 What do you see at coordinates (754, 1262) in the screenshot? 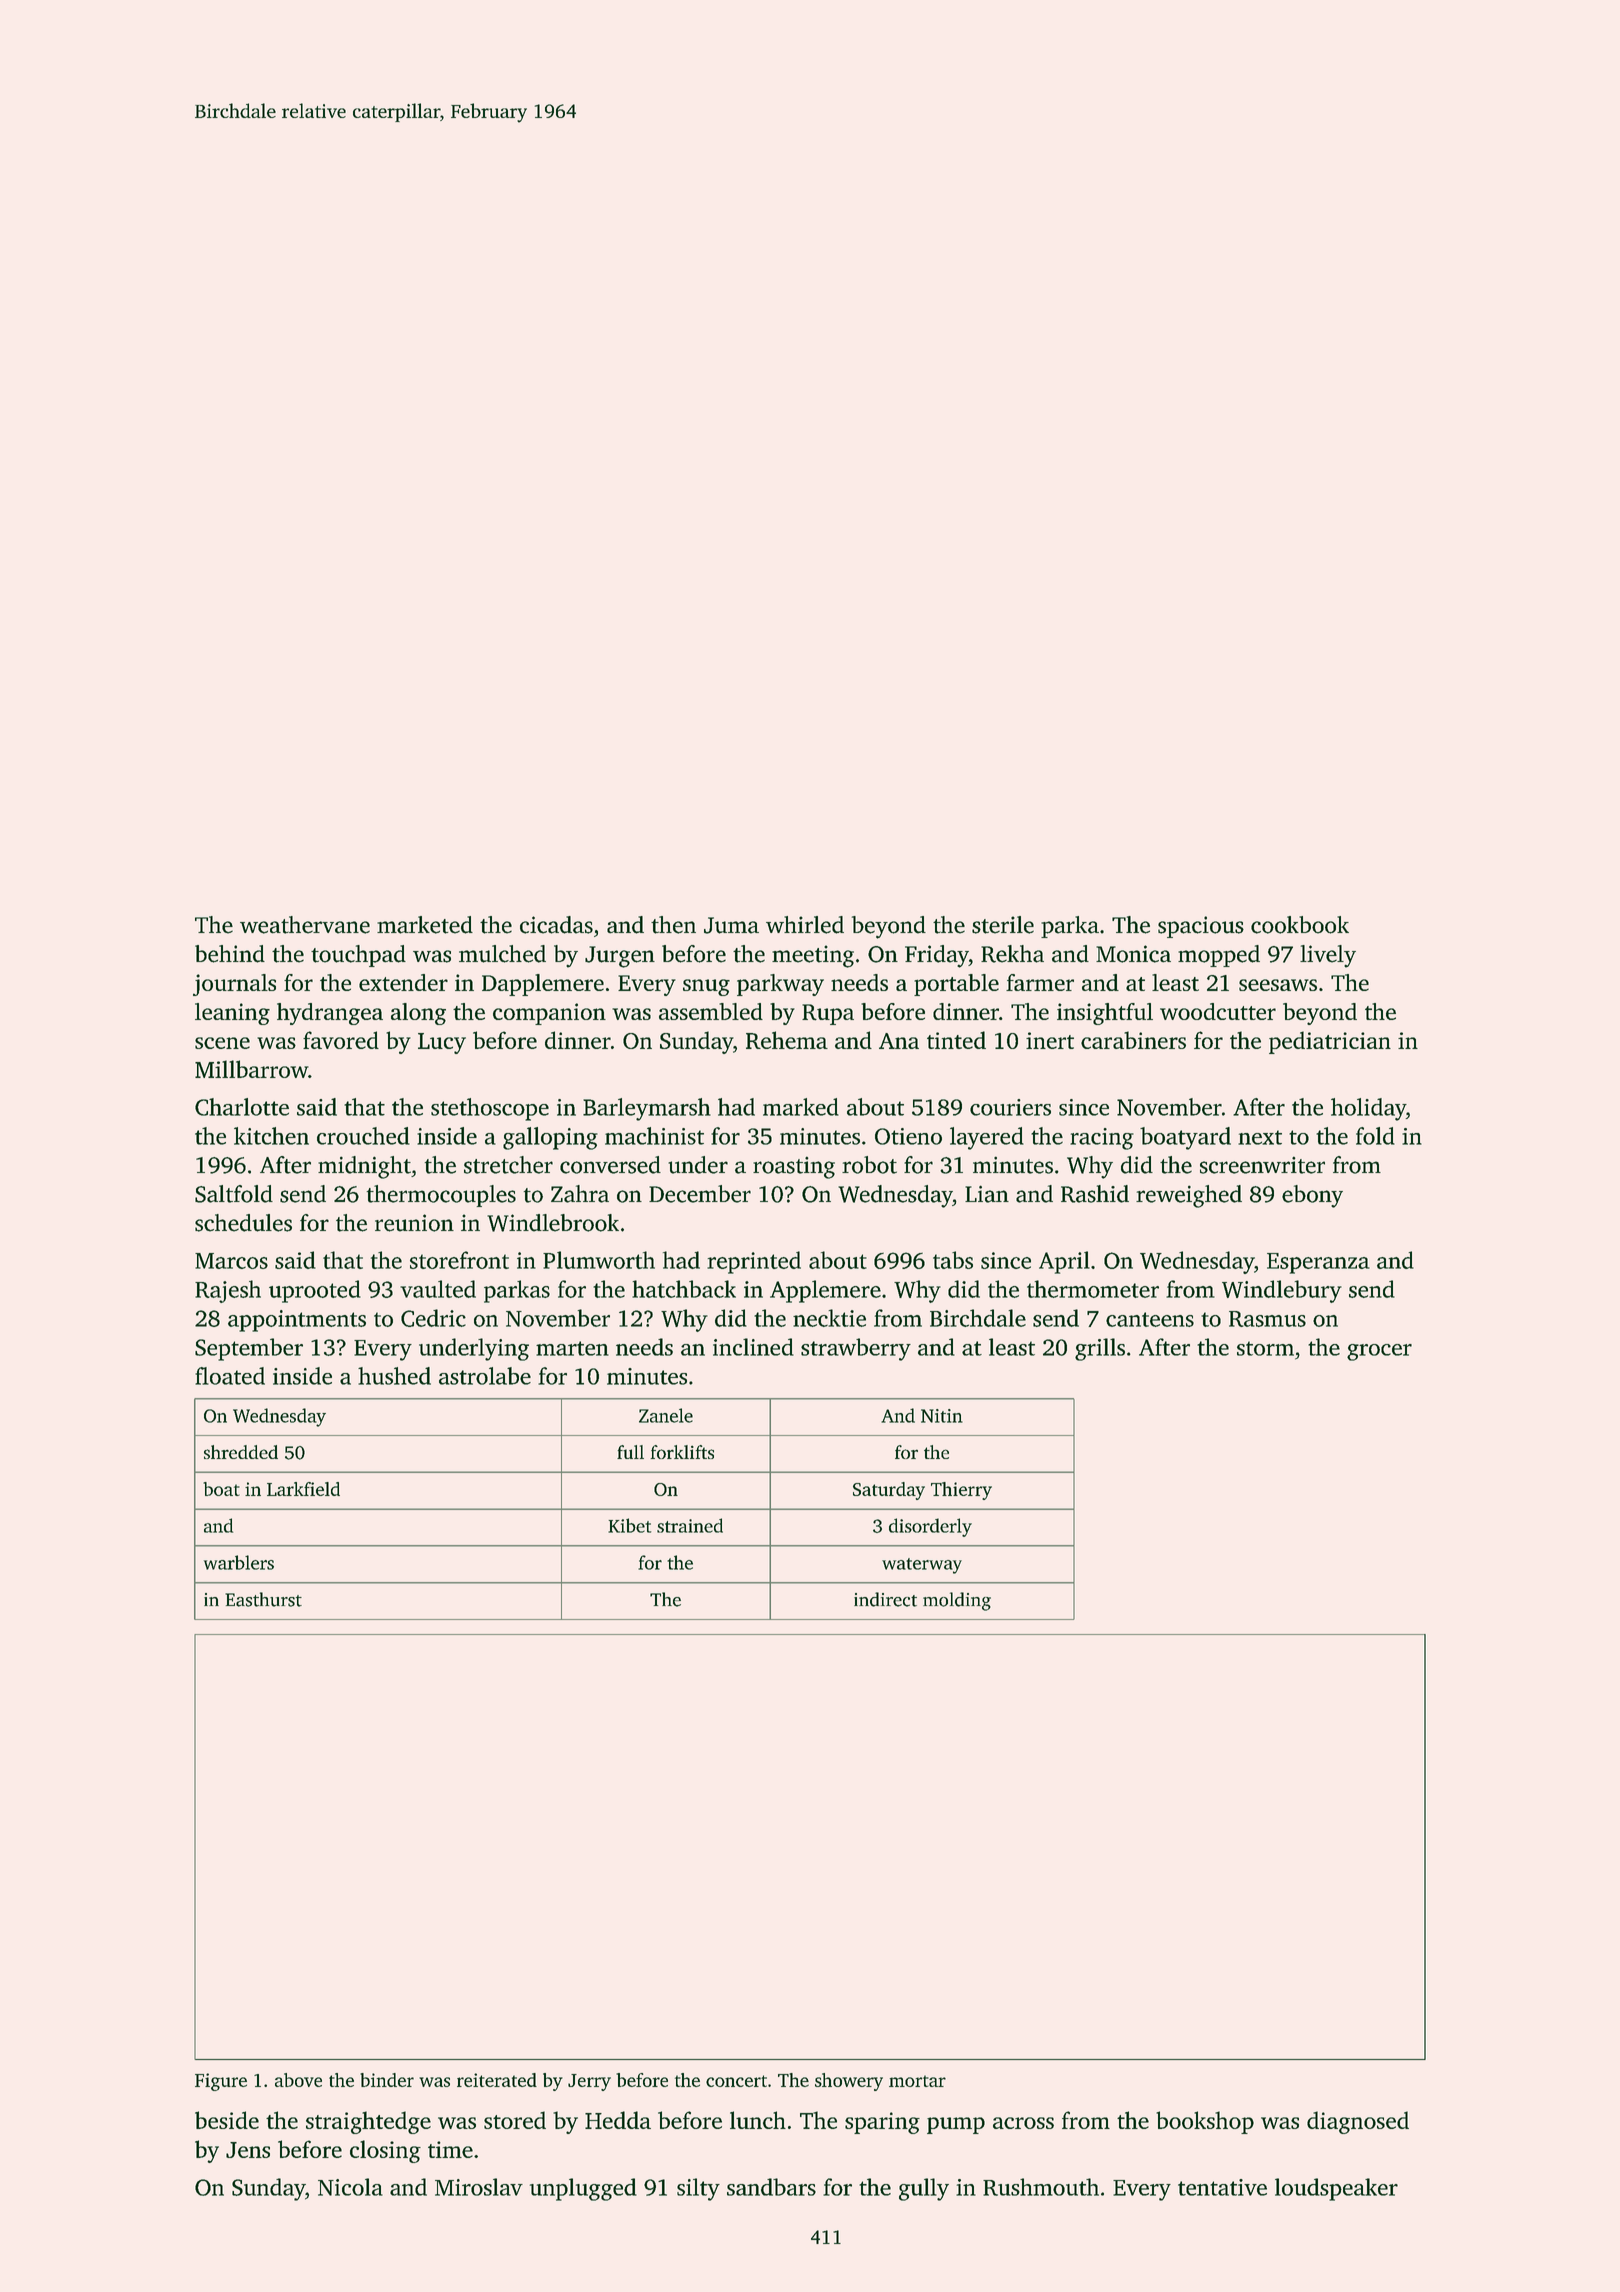
I see `reprinted` at bounding box center [754, 1262].
